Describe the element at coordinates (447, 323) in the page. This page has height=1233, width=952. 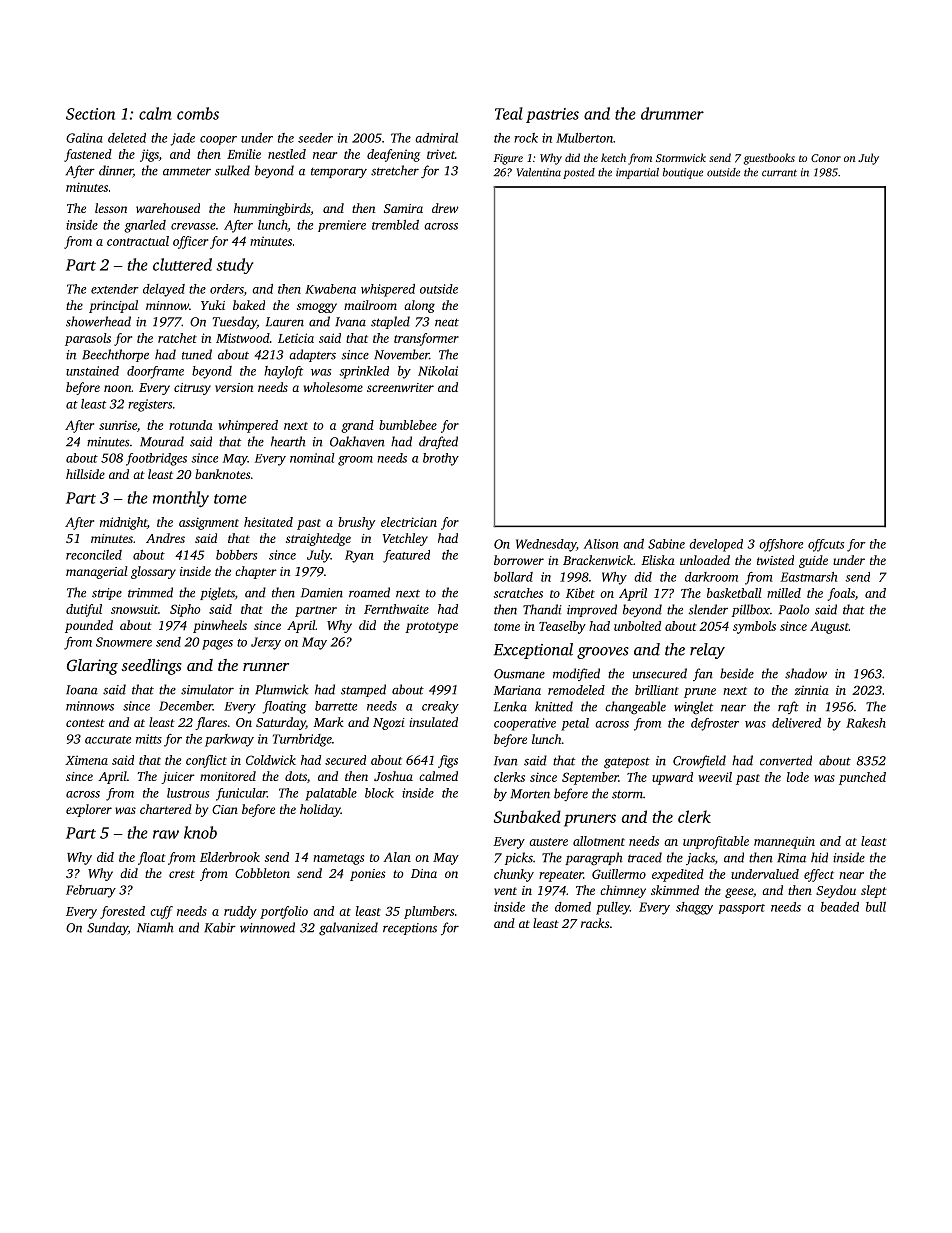
I see `neat` at that location.
